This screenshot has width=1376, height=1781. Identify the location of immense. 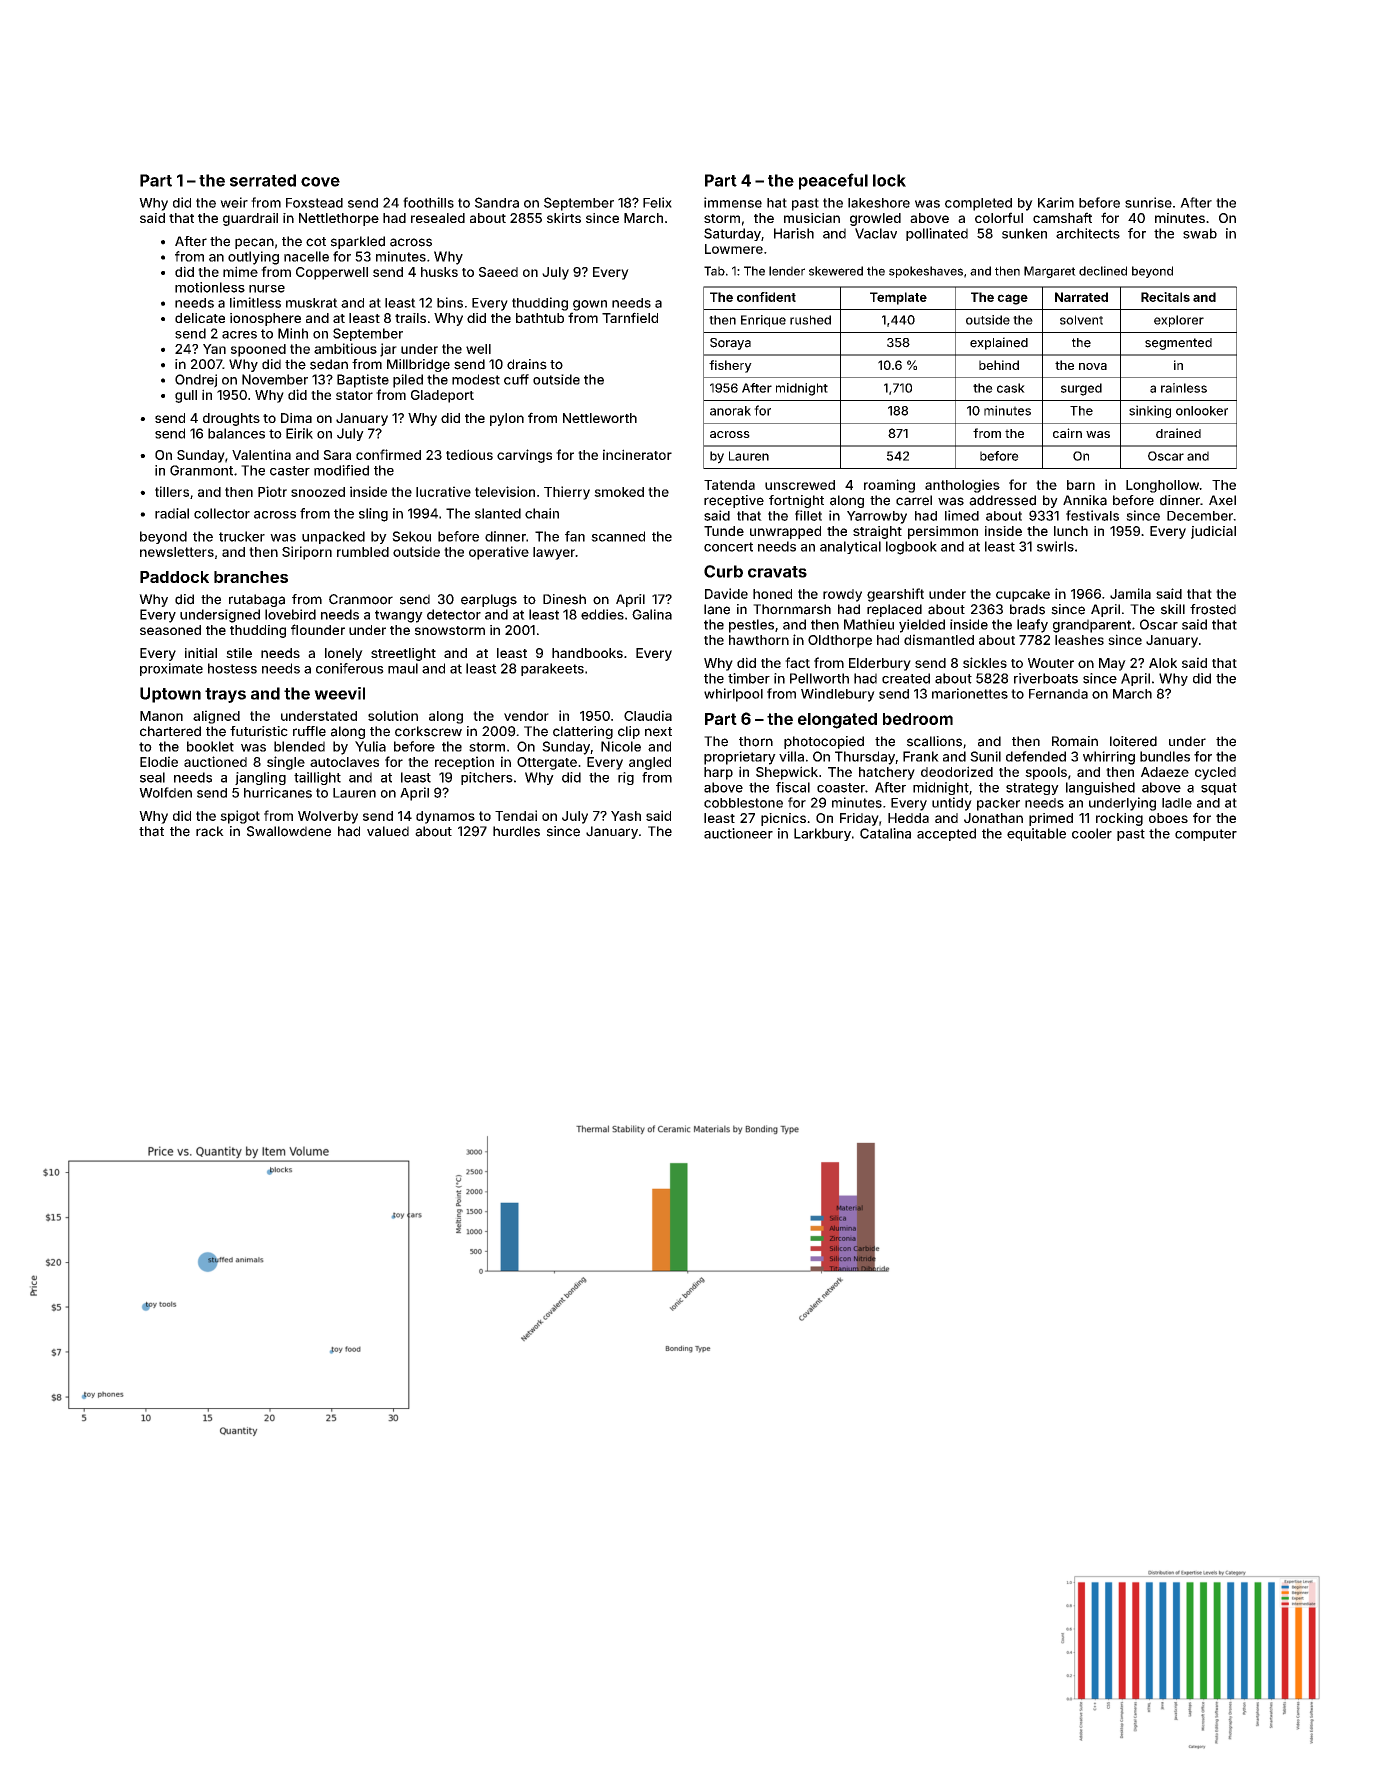
(733, 202).
